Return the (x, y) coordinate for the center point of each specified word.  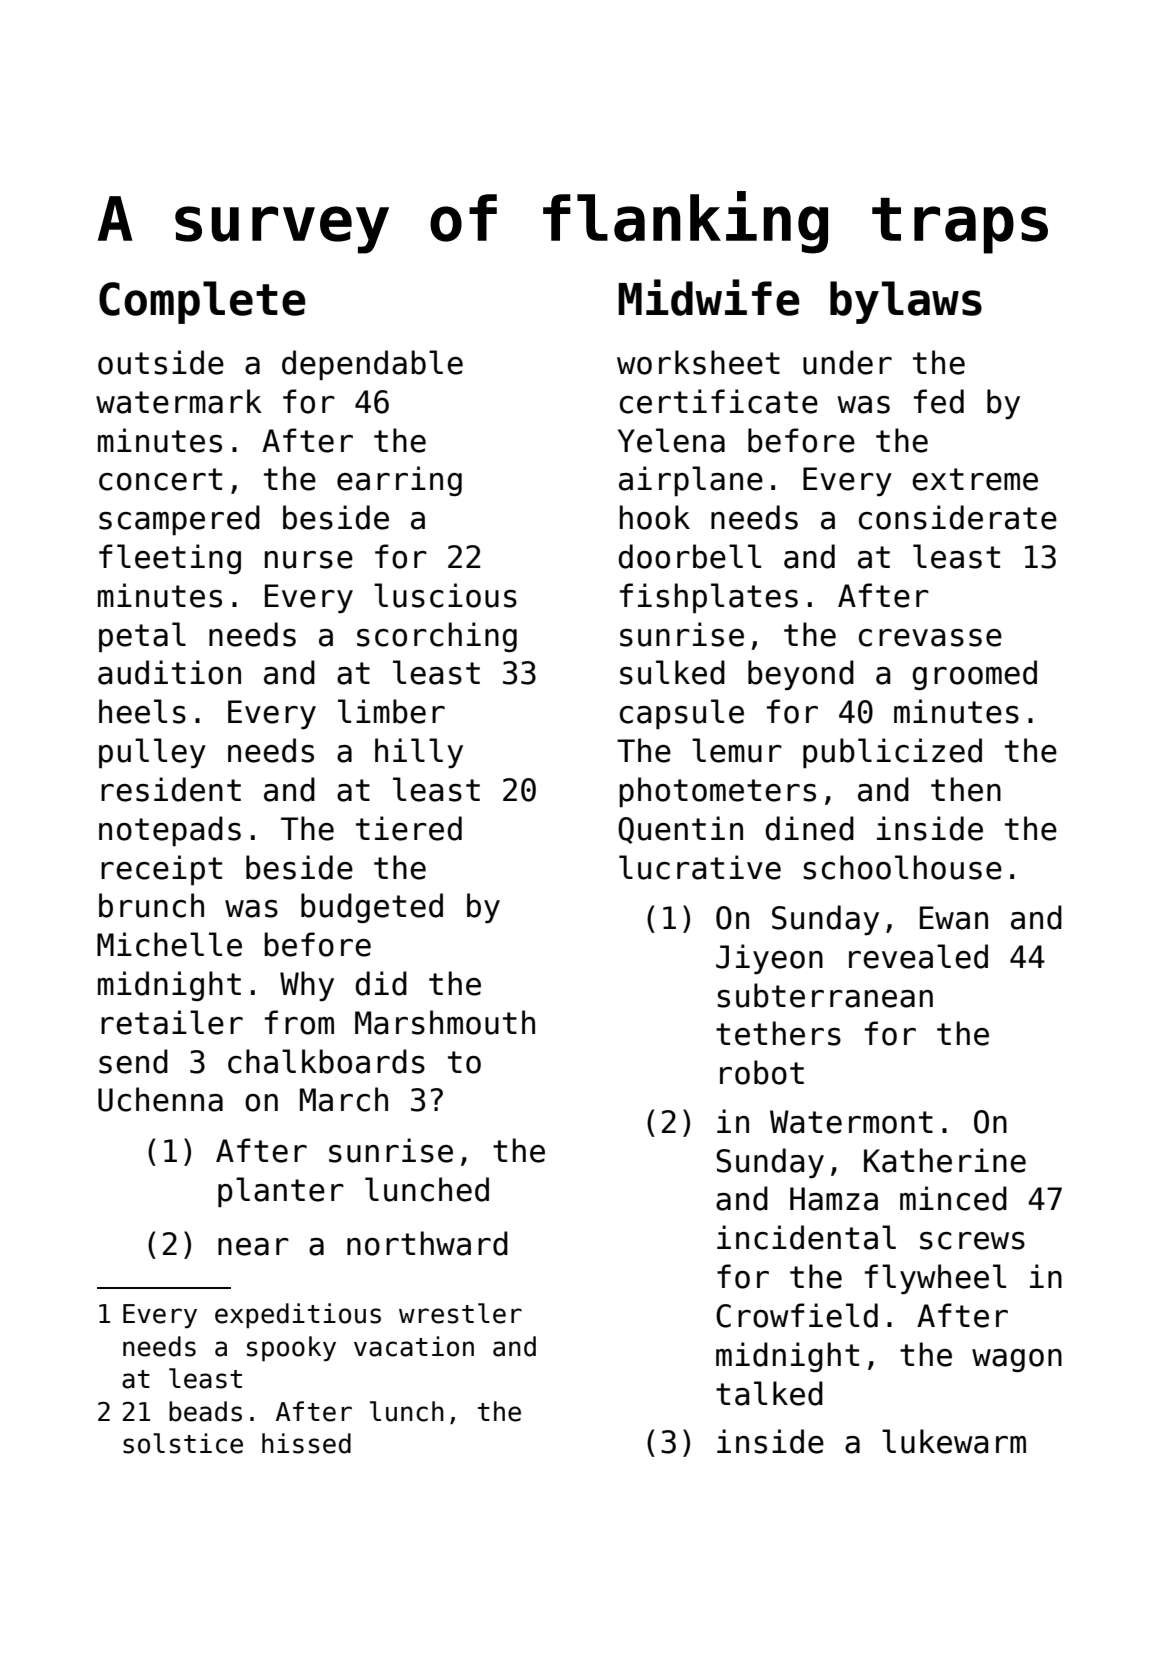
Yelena (671, 440)
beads (205, 1411)
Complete (202, 302)
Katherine (945, 1160)
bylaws (906, 302)
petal (142, 637)
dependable (372, 365)
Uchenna (160, 1099)
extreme (975, 479)
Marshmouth (445, 1022)
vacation (414, 1346)
